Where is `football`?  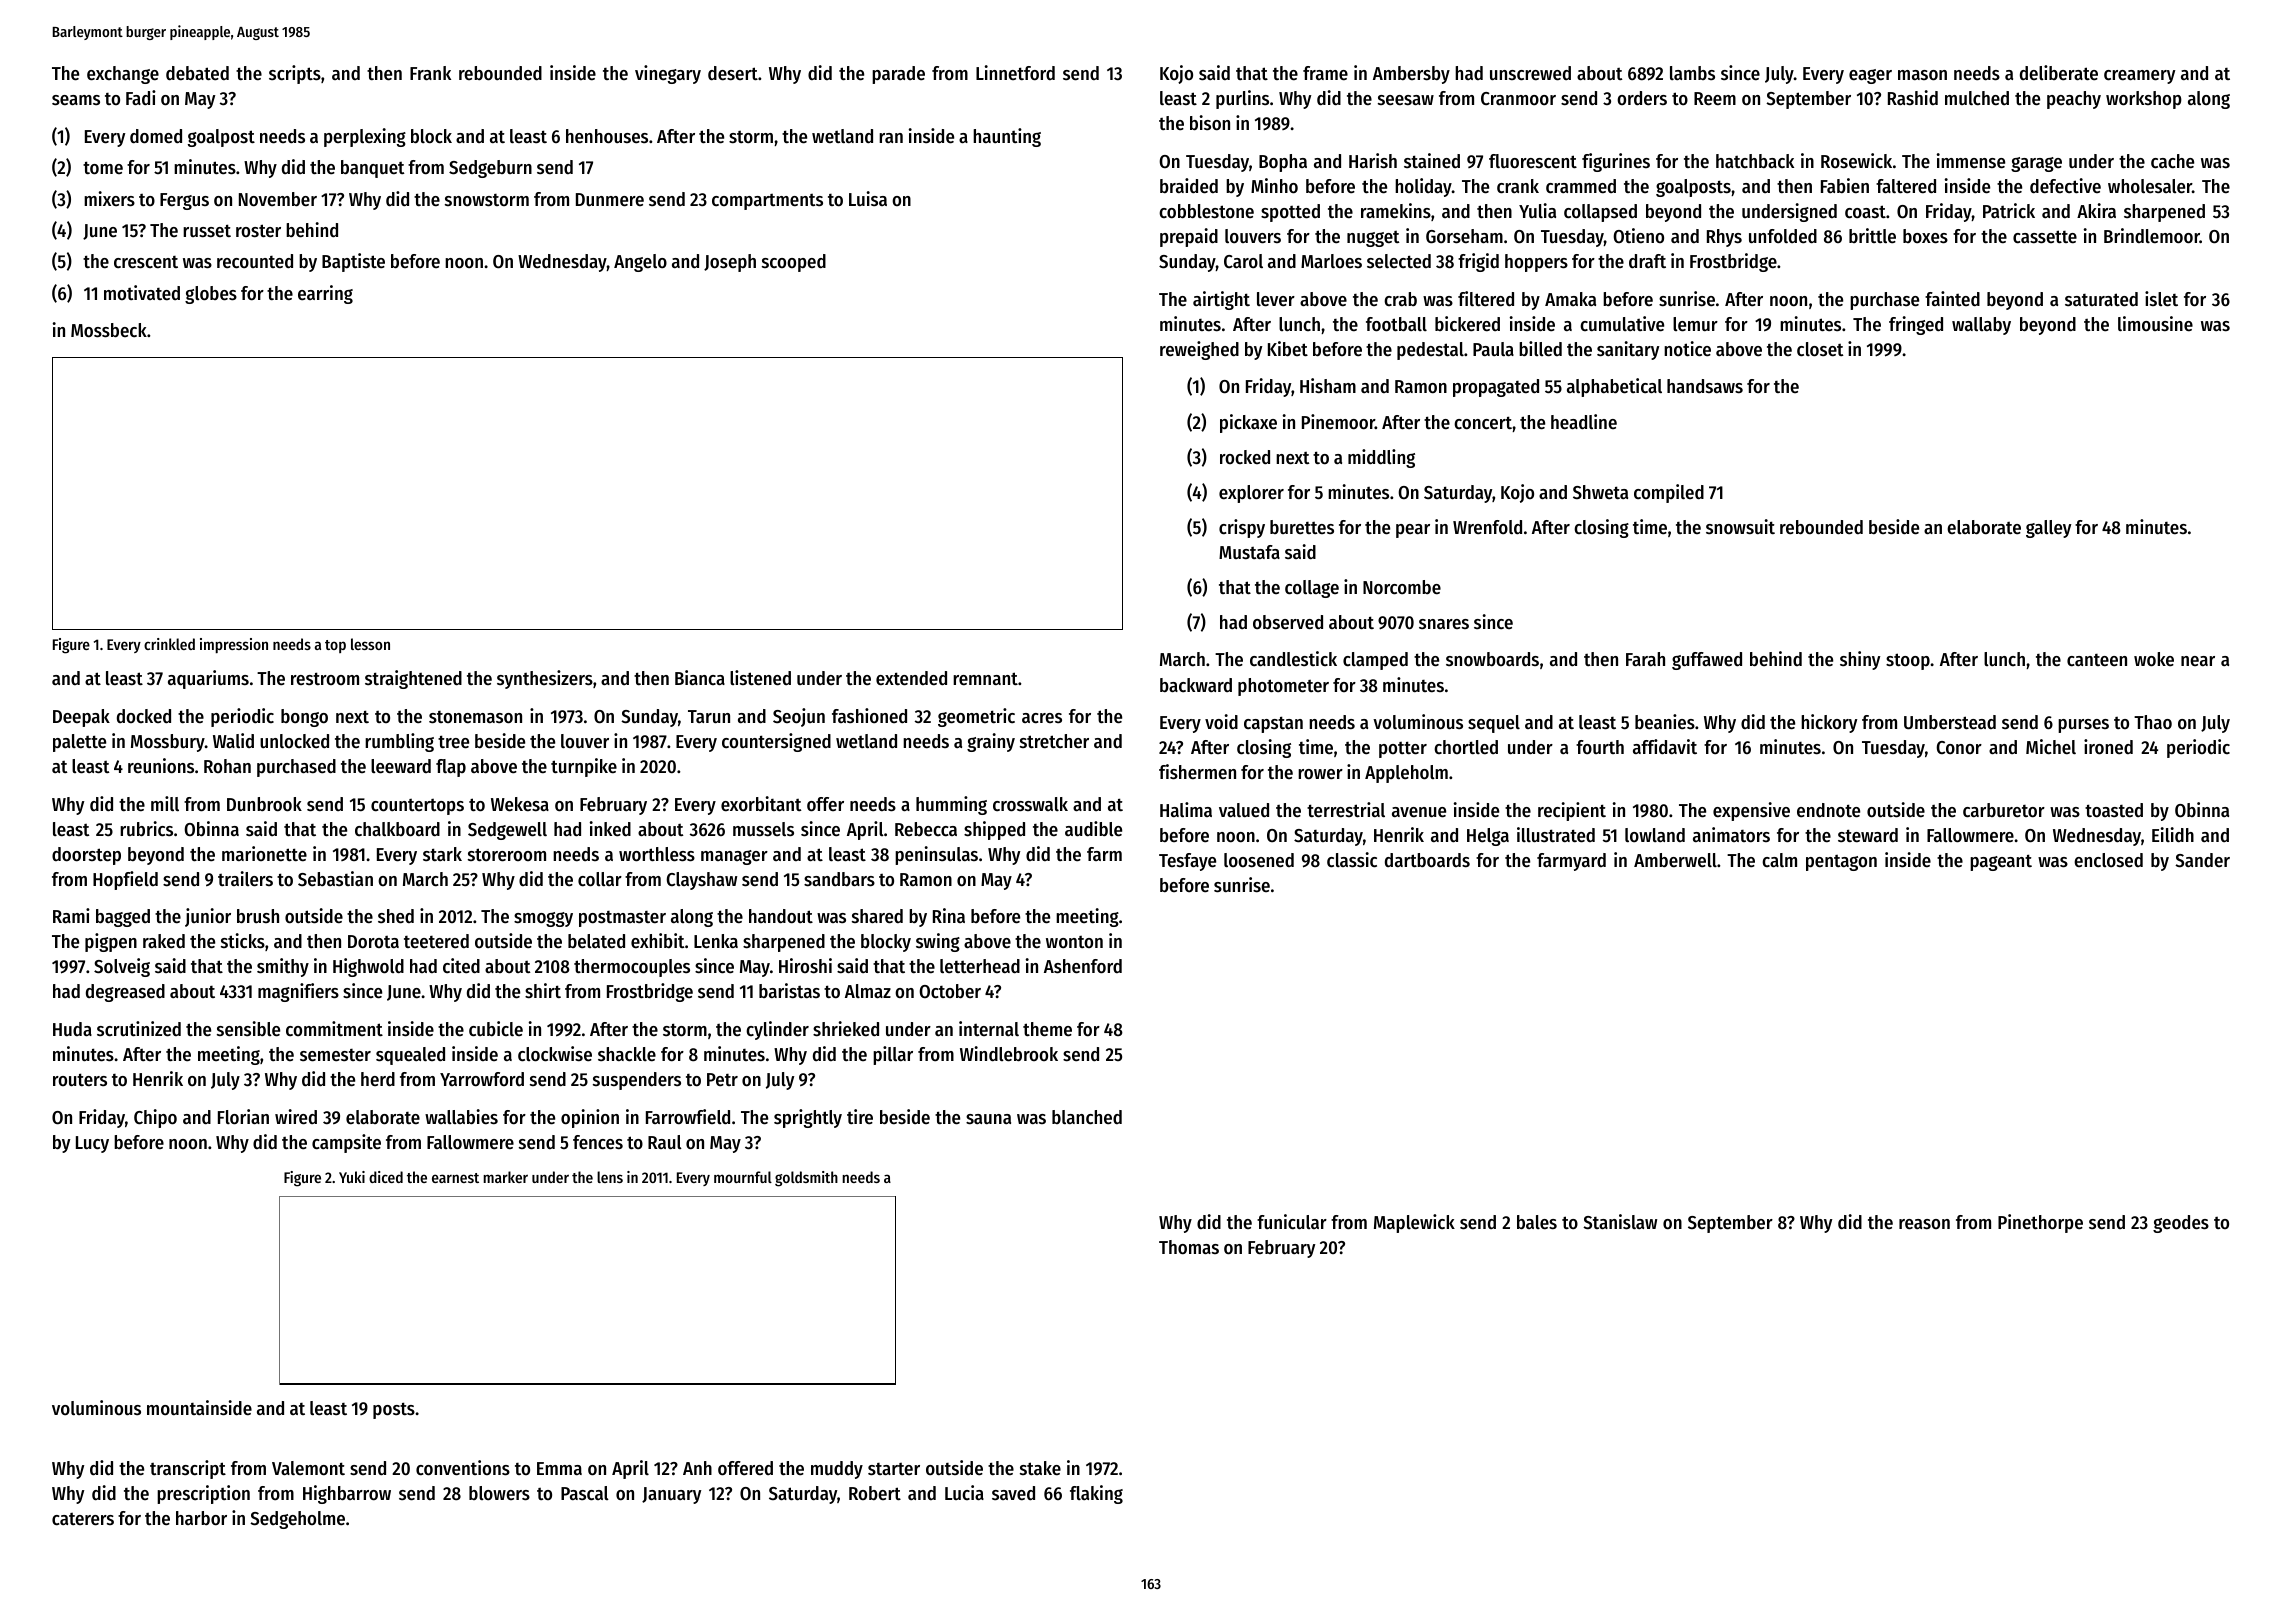
football is located at coordinates (1396, 324).
